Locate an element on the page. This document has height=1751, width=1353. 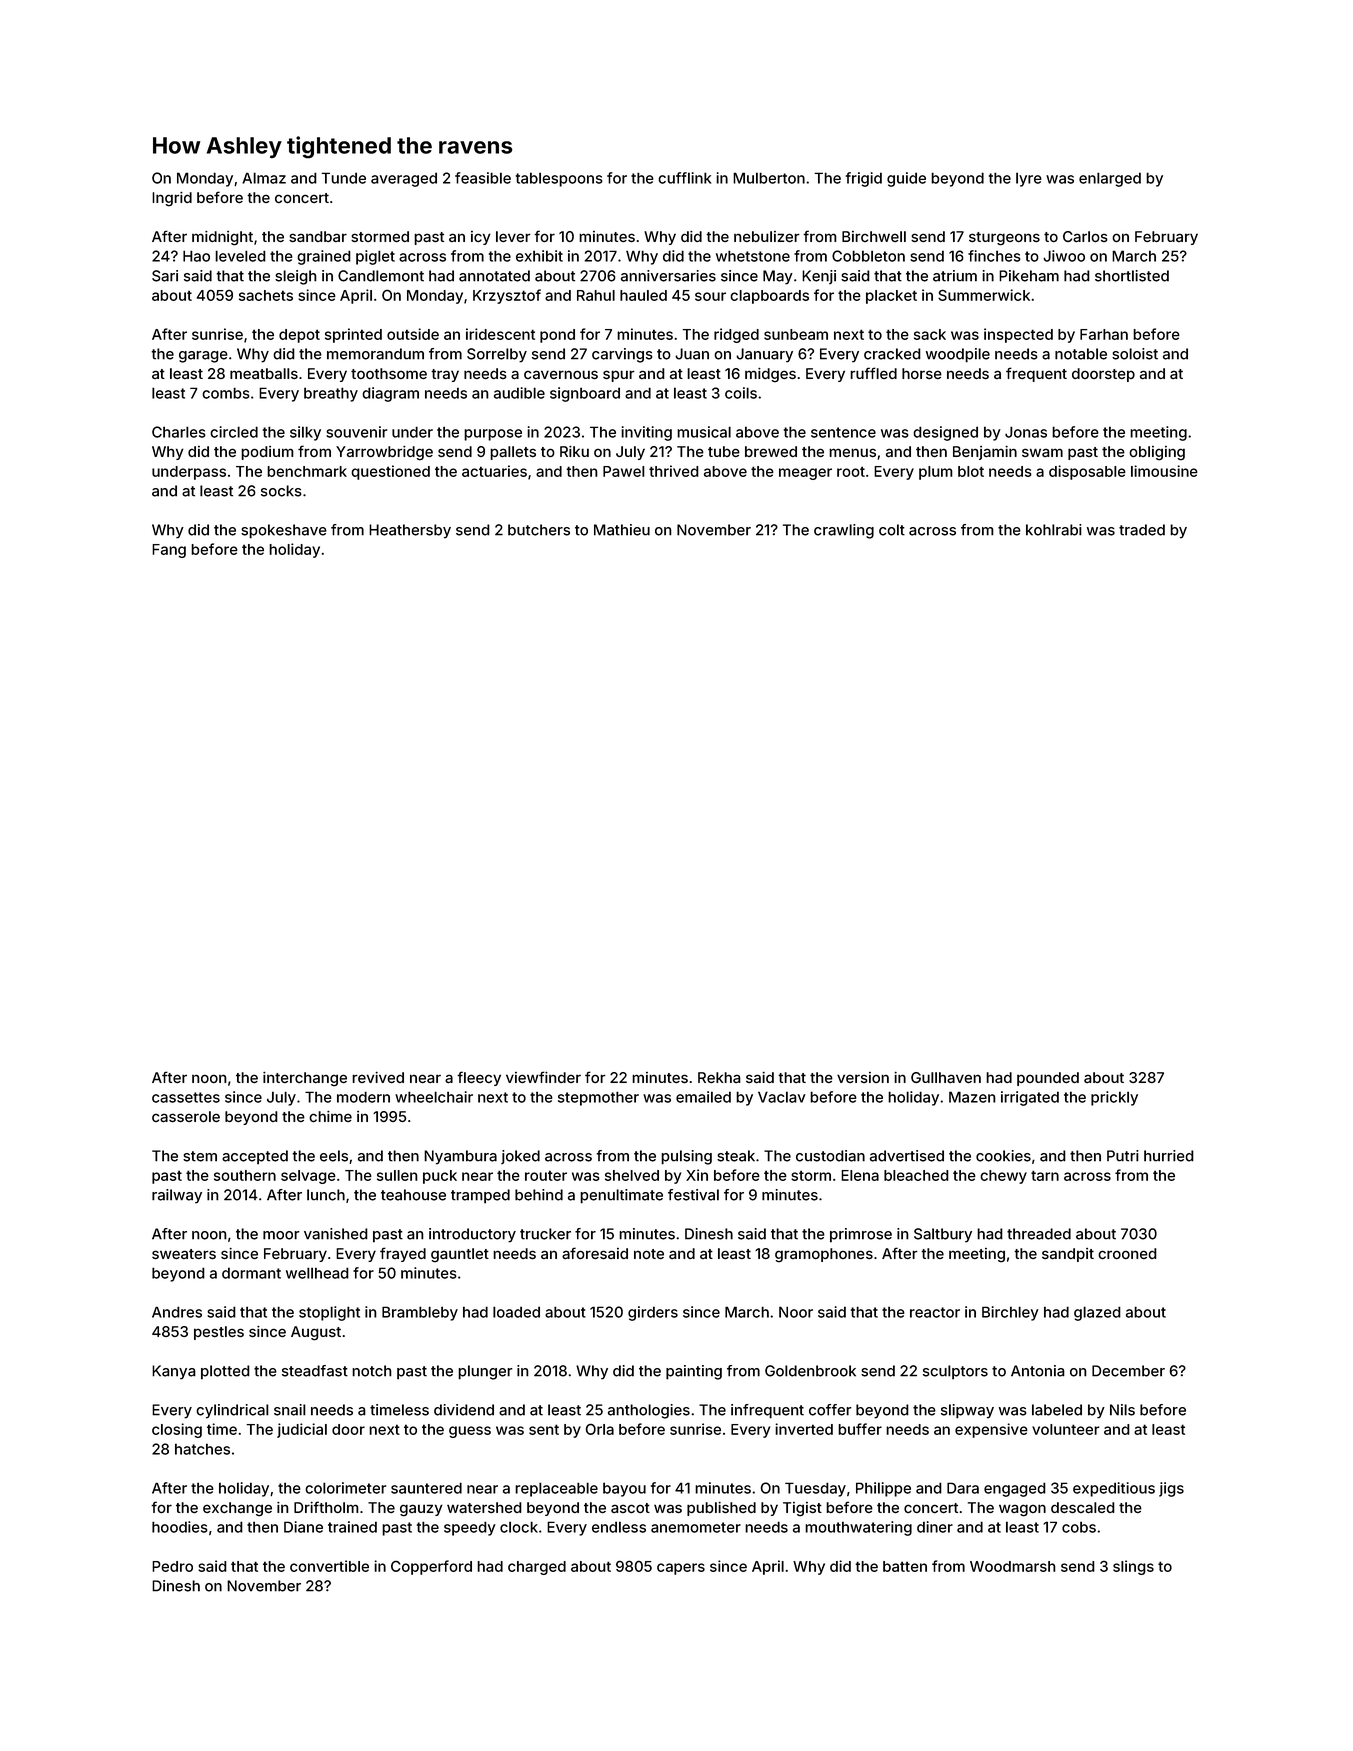
Brambleby is located at coordinates (420, 1313).
